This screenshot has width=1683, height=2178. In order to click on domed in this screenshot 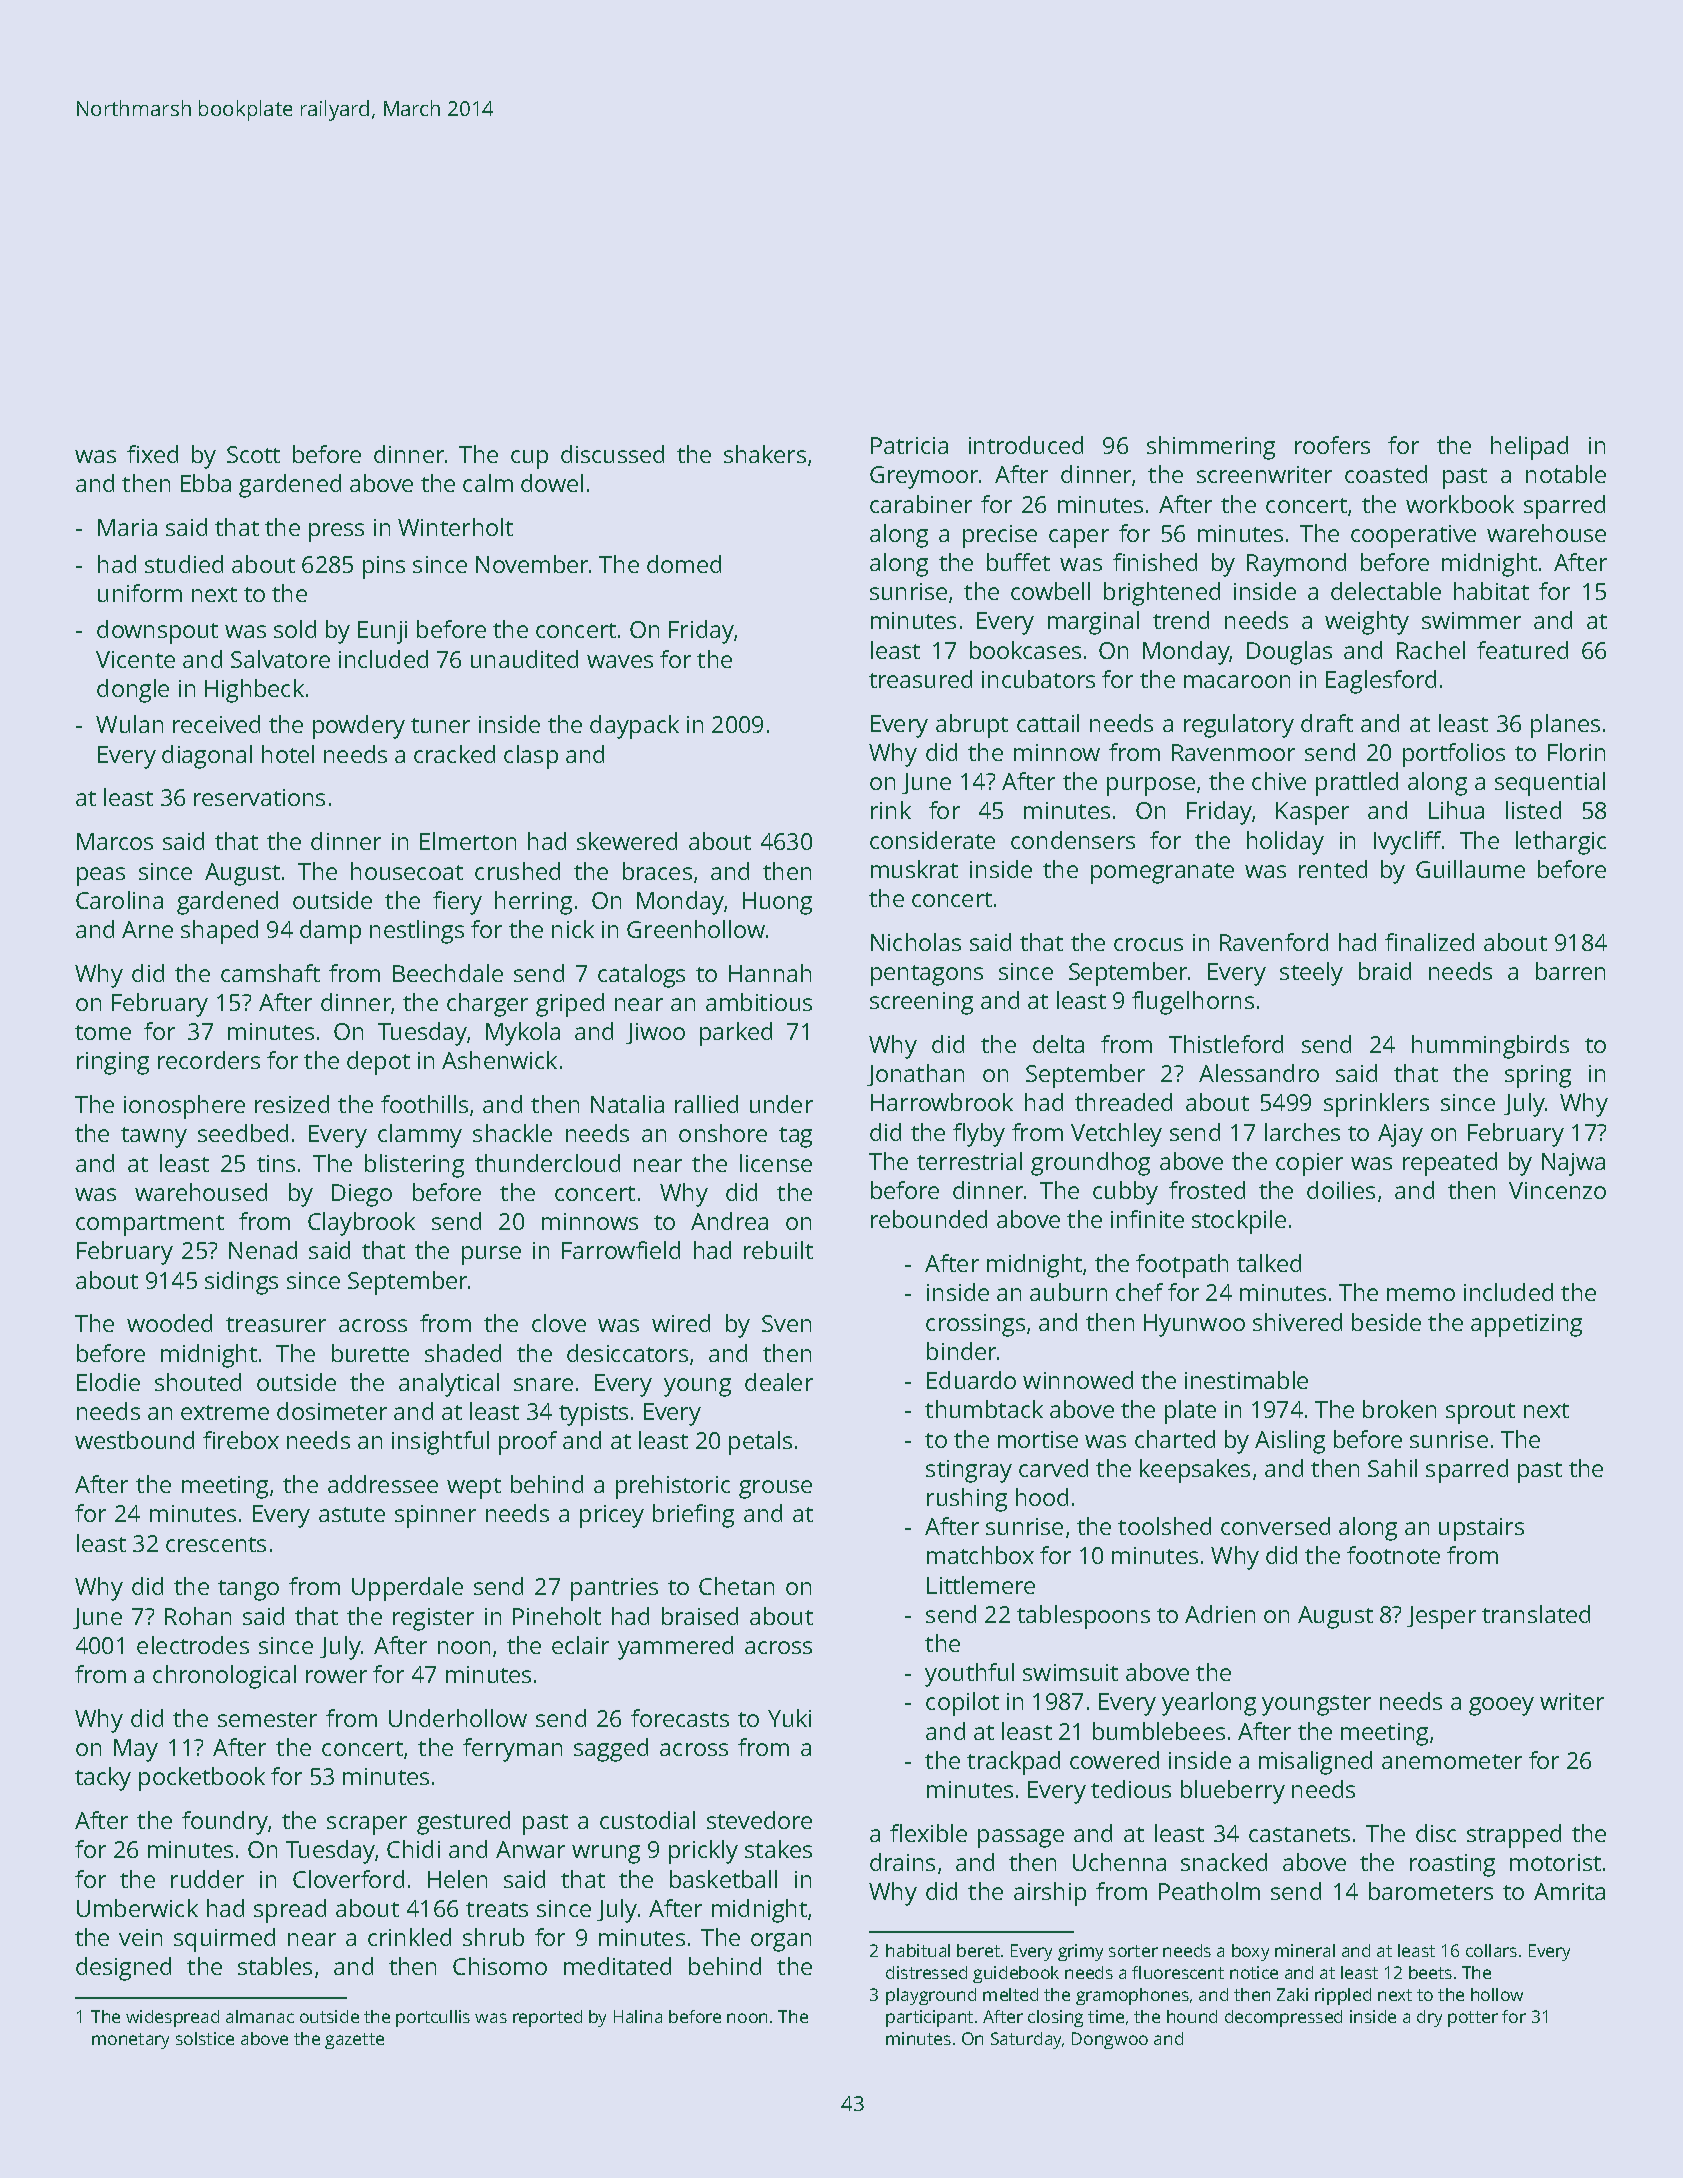, I will do `click(684, 564)`.
